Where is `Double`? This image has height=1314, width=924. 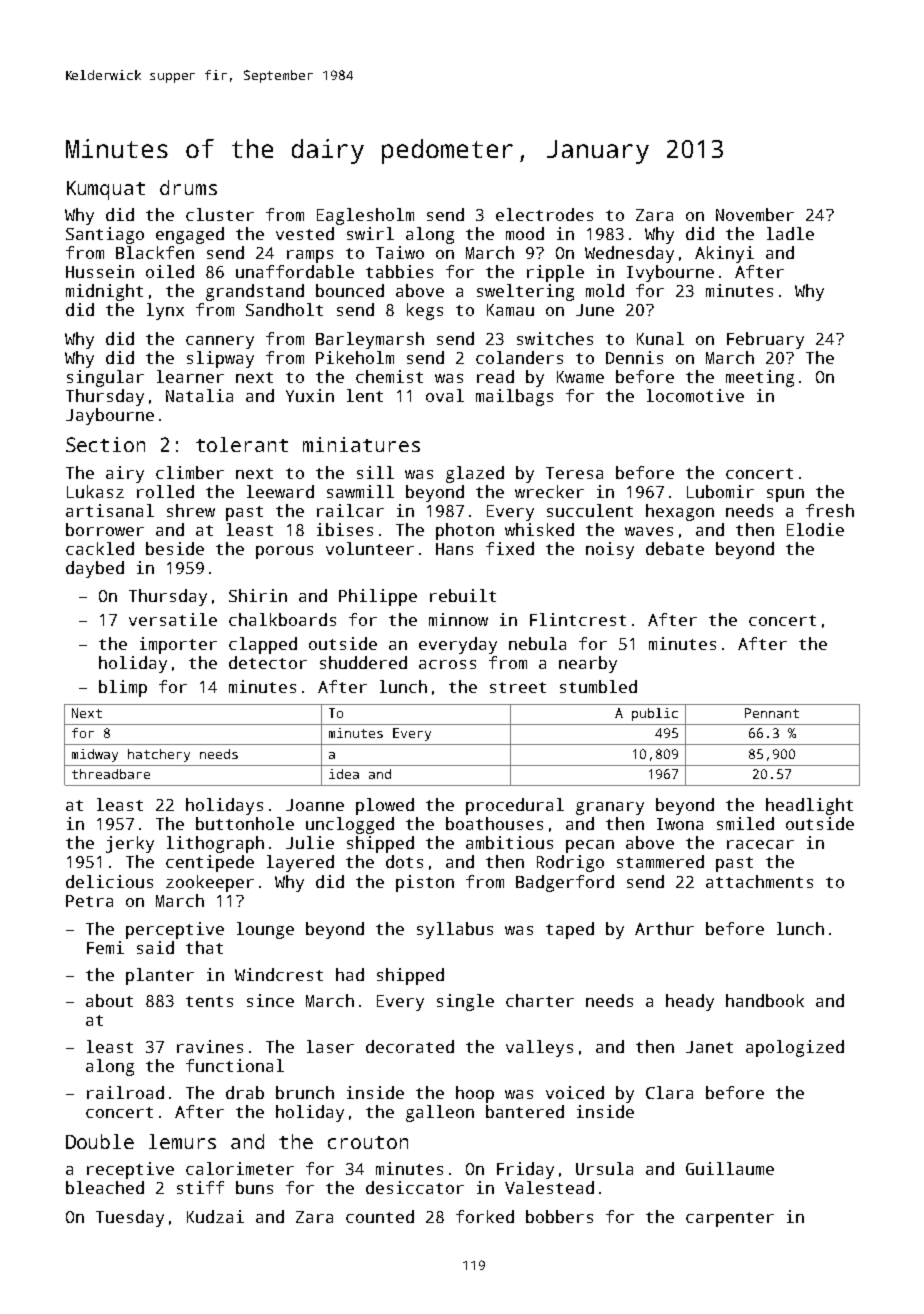 Double is located at coordinates (100, 1141).
